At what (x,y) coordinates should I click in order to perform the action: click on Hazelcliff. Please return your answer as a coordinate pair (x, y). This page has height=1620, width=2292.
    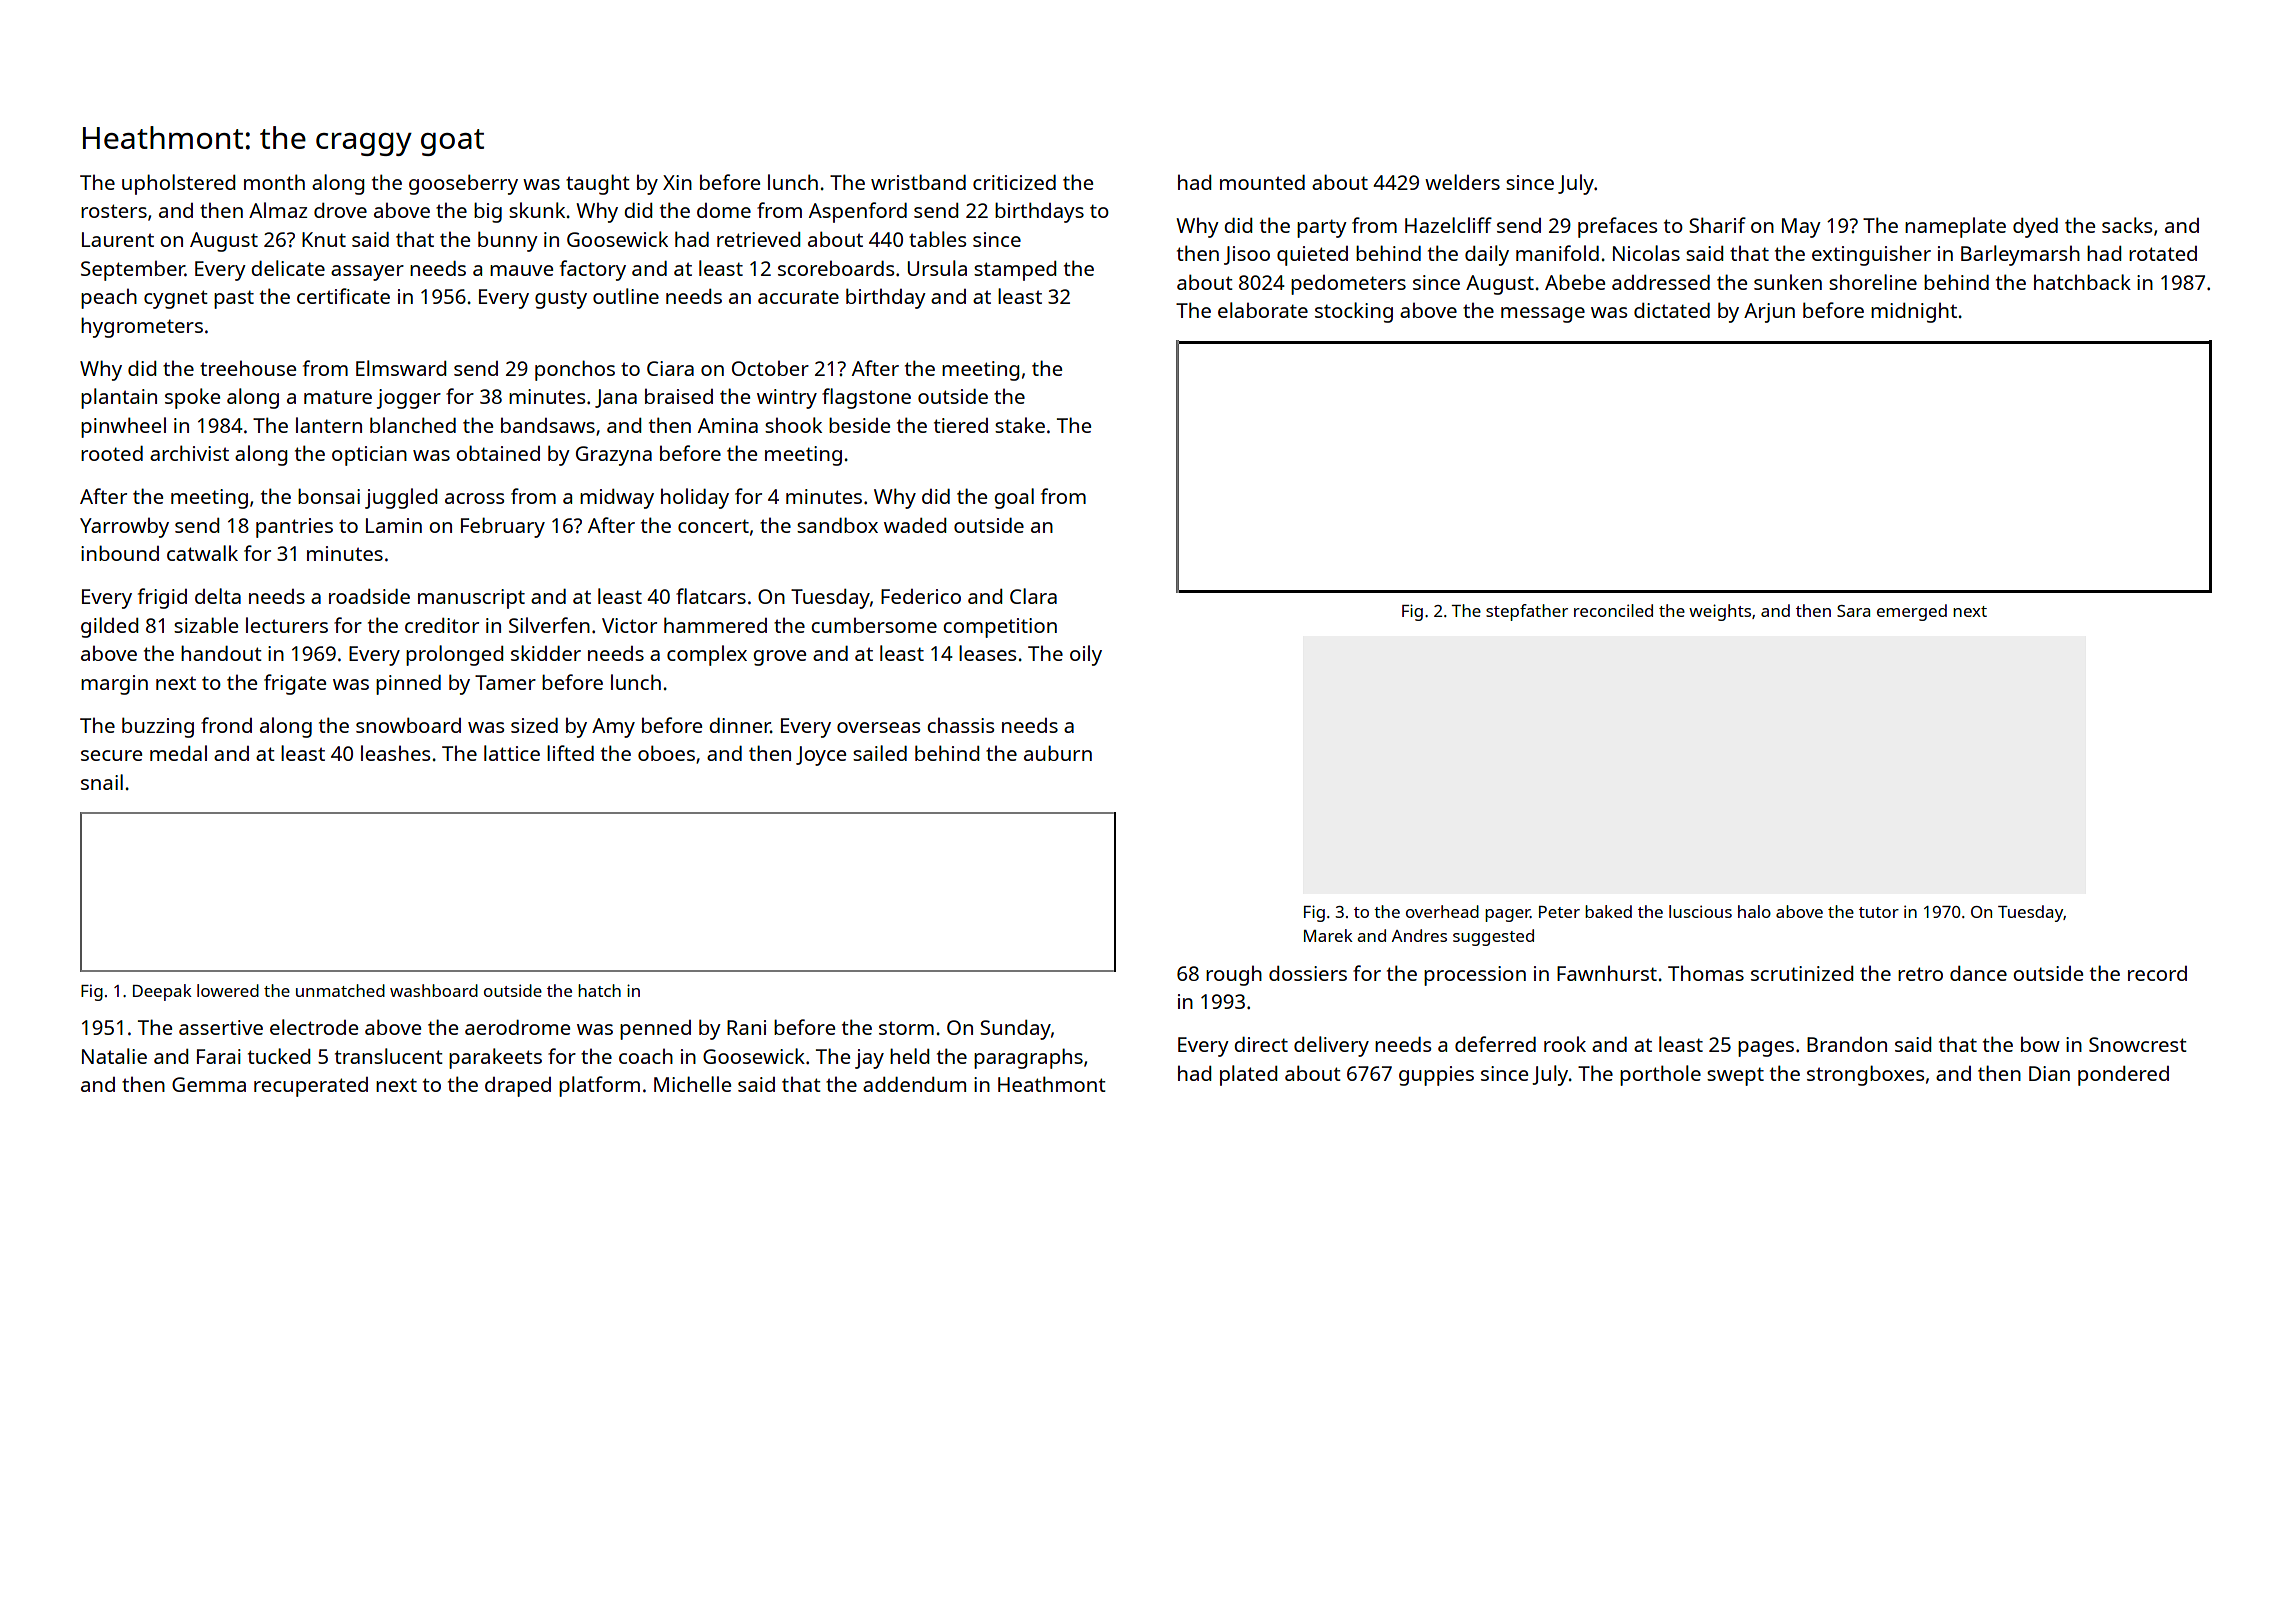
    Looking at the image, I should click on (1448, 225).
